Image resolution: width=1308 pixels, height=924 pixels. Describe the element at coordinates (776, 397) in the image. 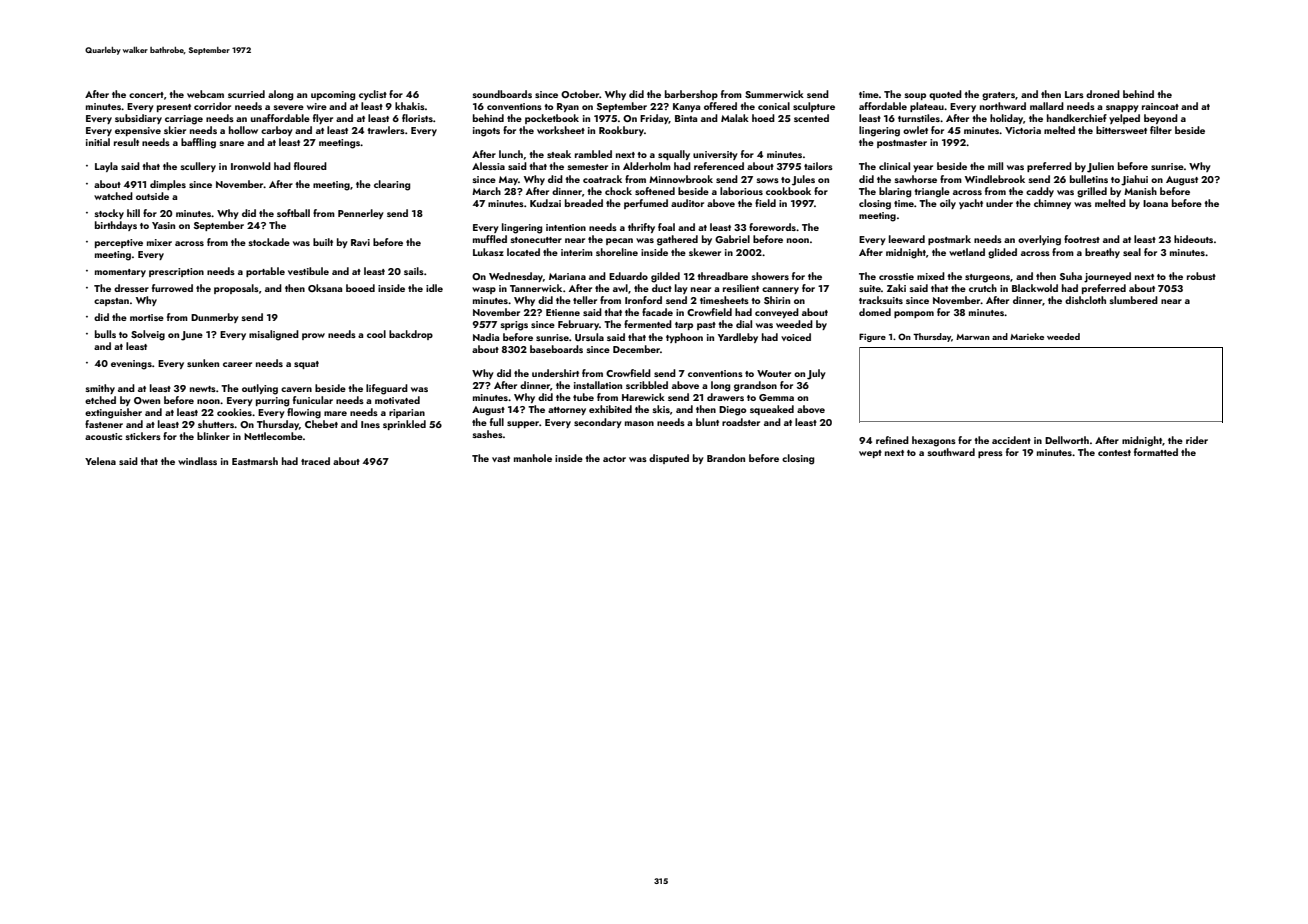

I see `Gemma` at that location.
